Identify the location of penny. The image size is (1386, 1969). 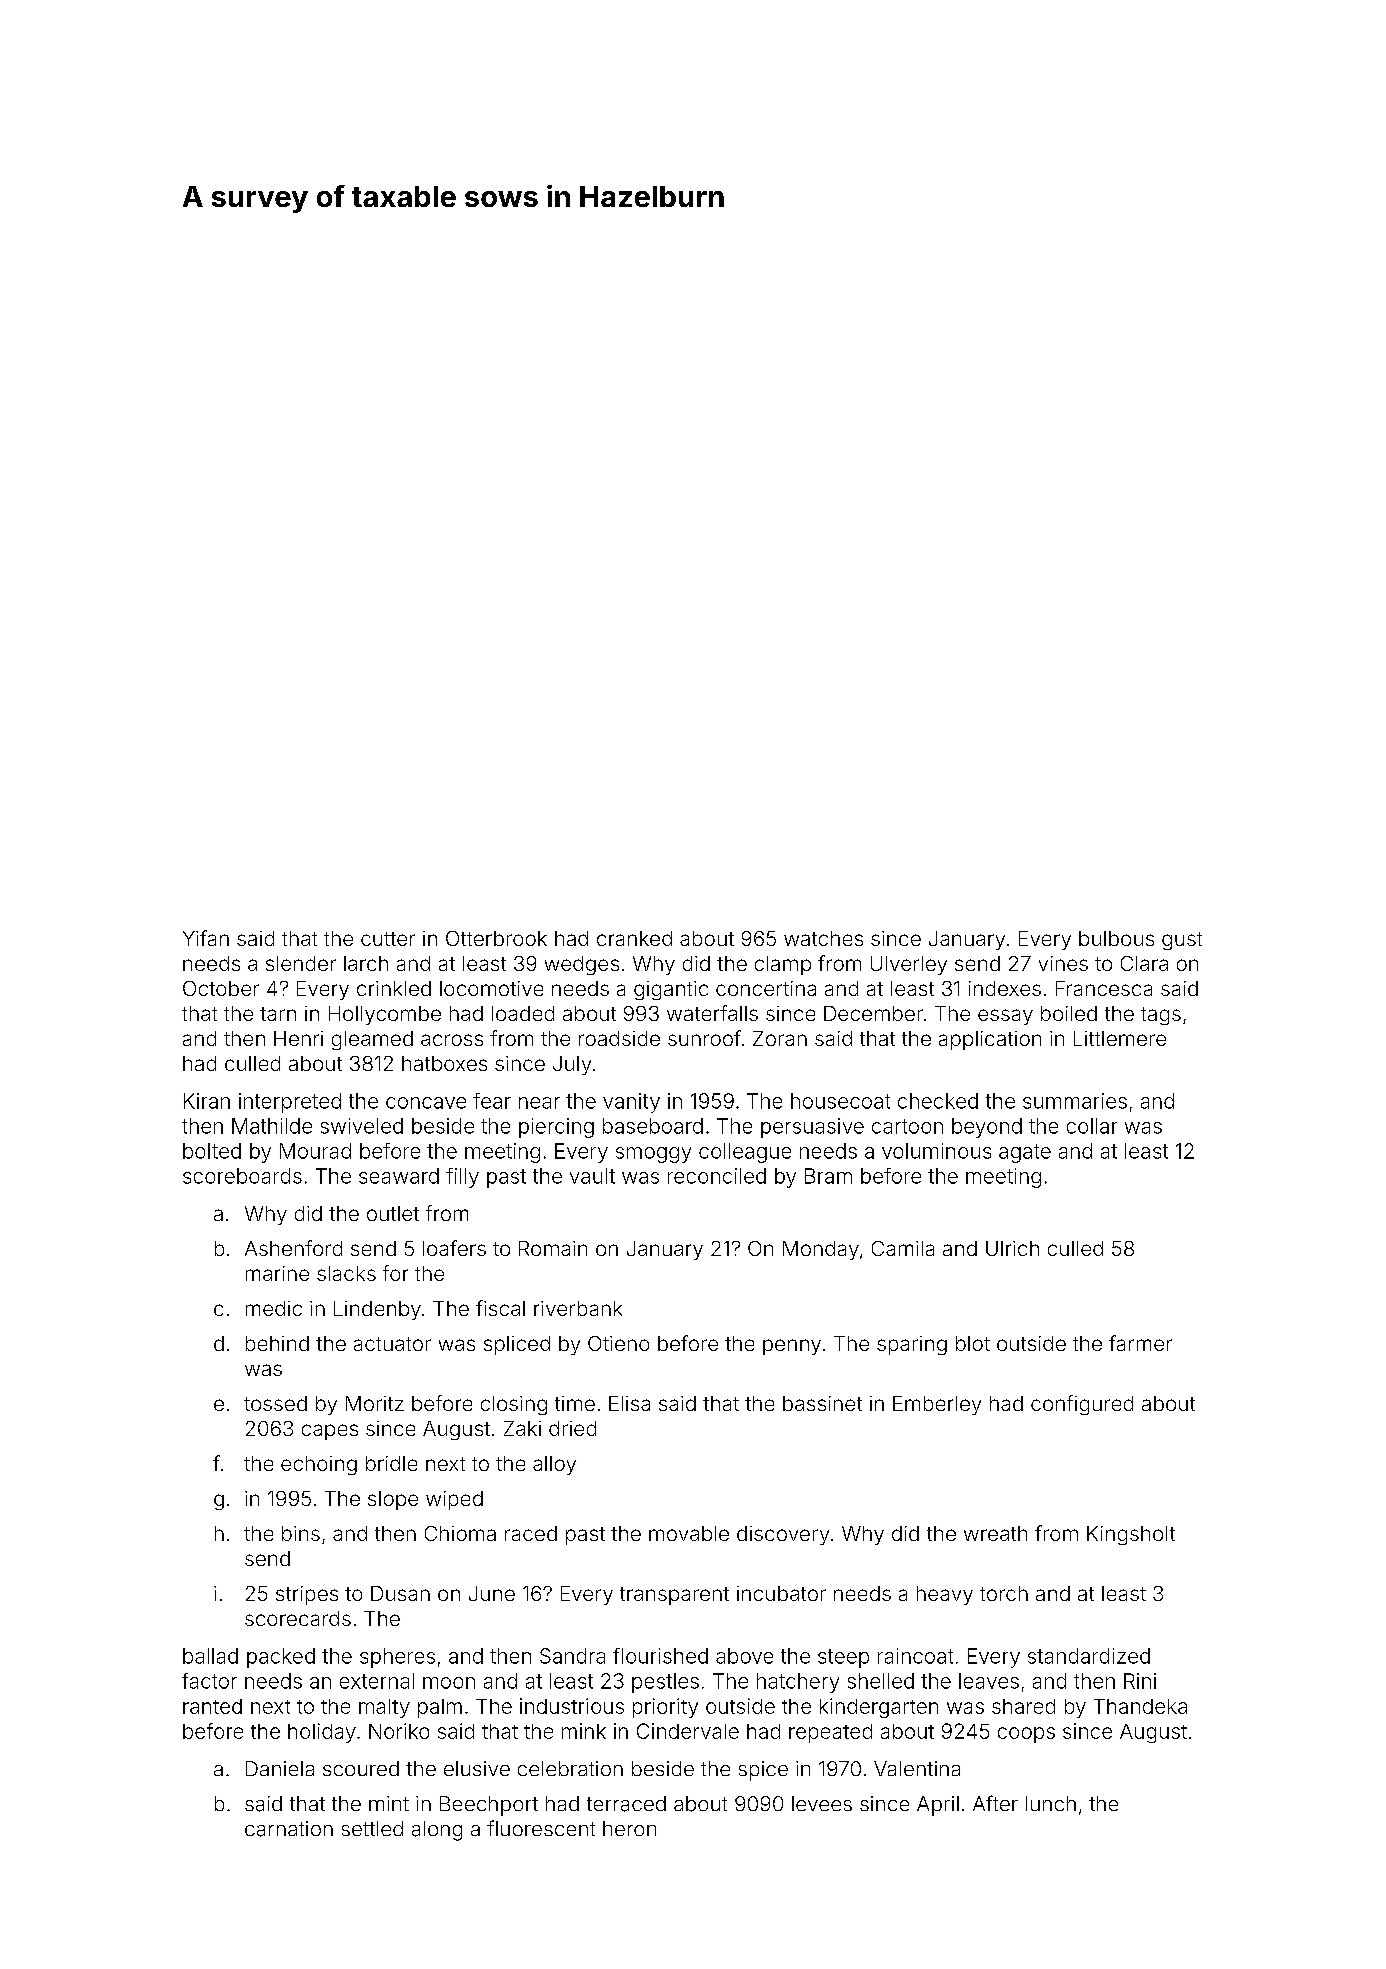
(792, 1347).
